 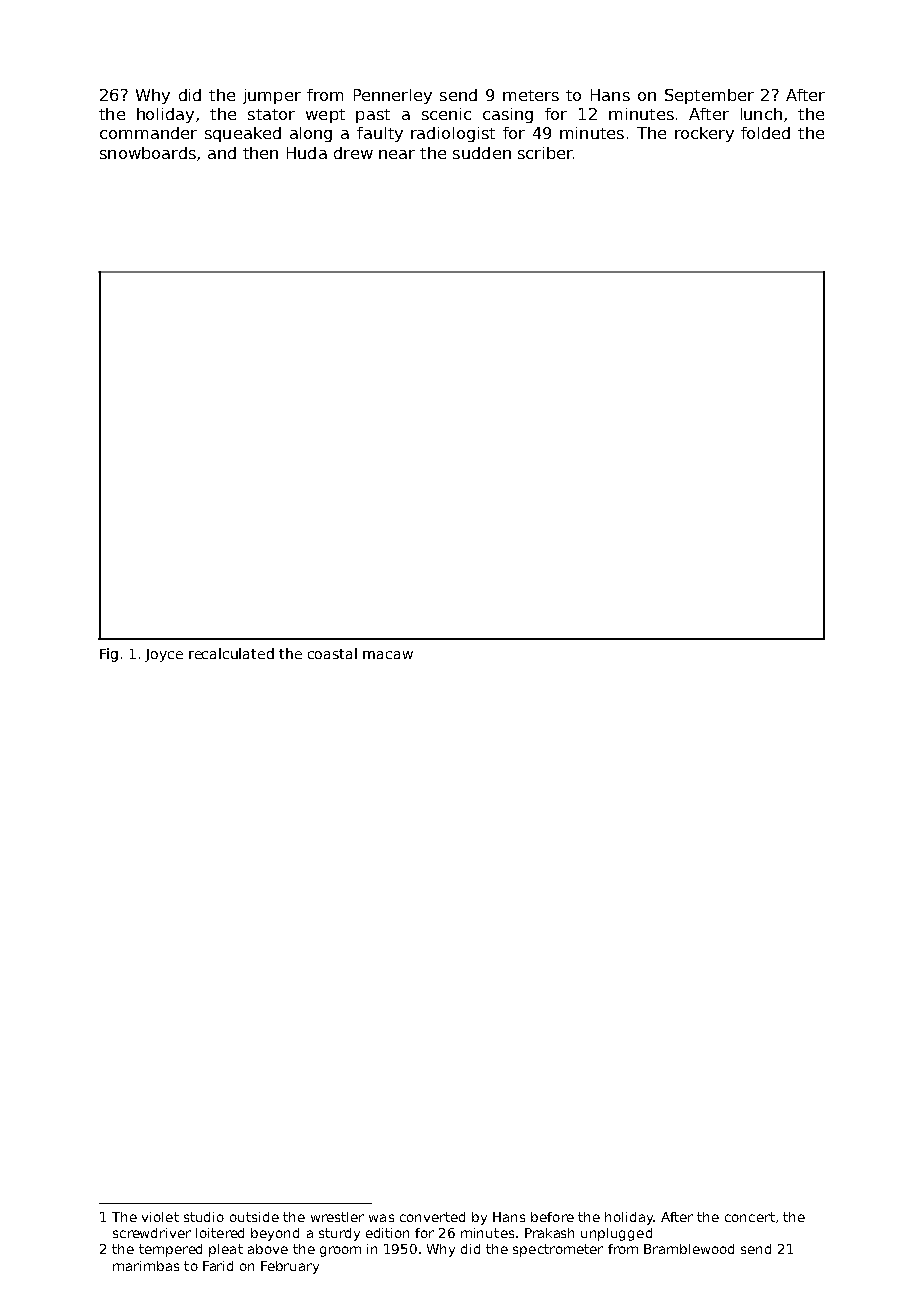 I want to click on outside, so click(x=254, y=1217).
